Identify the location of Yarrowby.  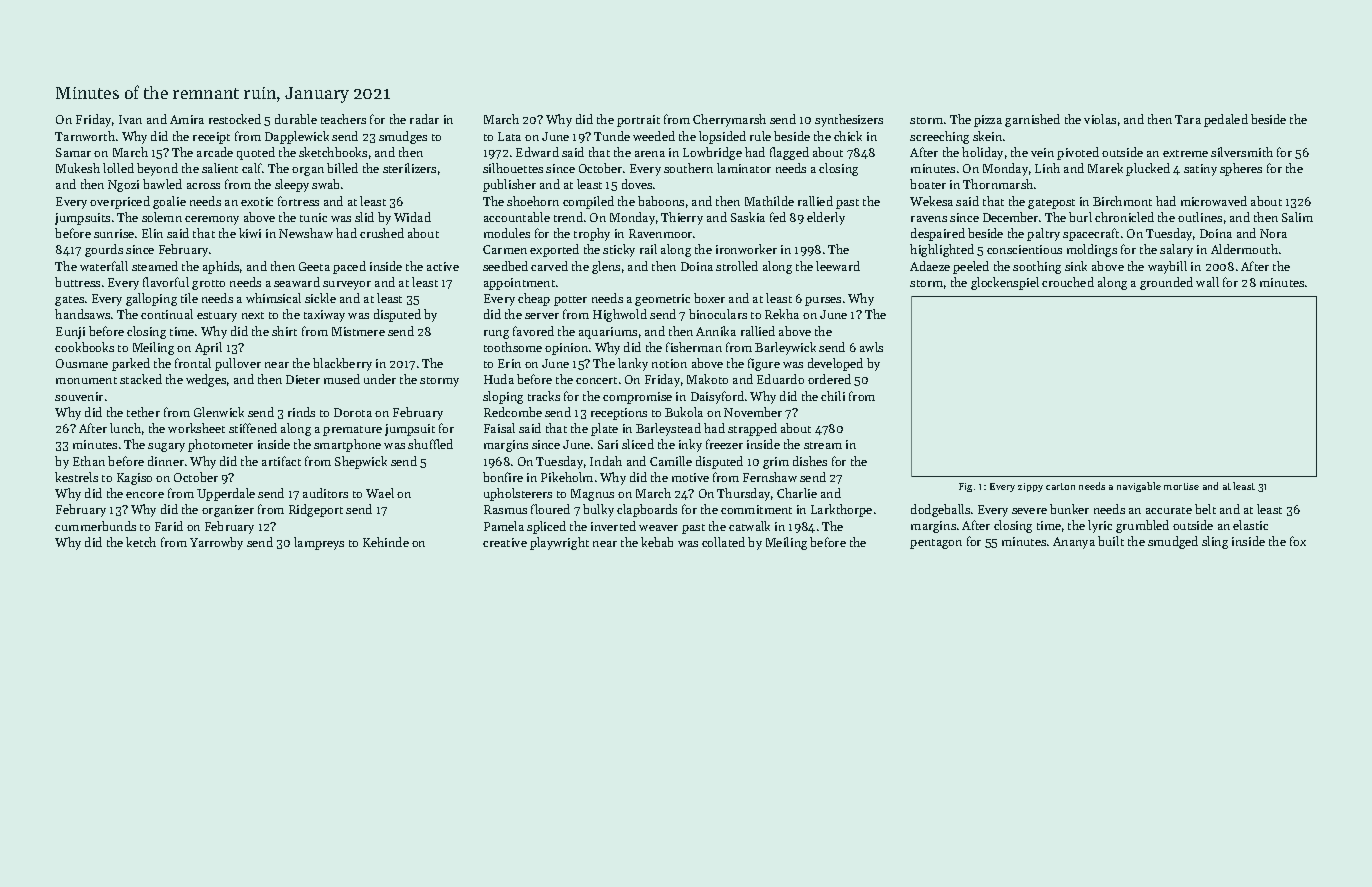
(216, 543).
